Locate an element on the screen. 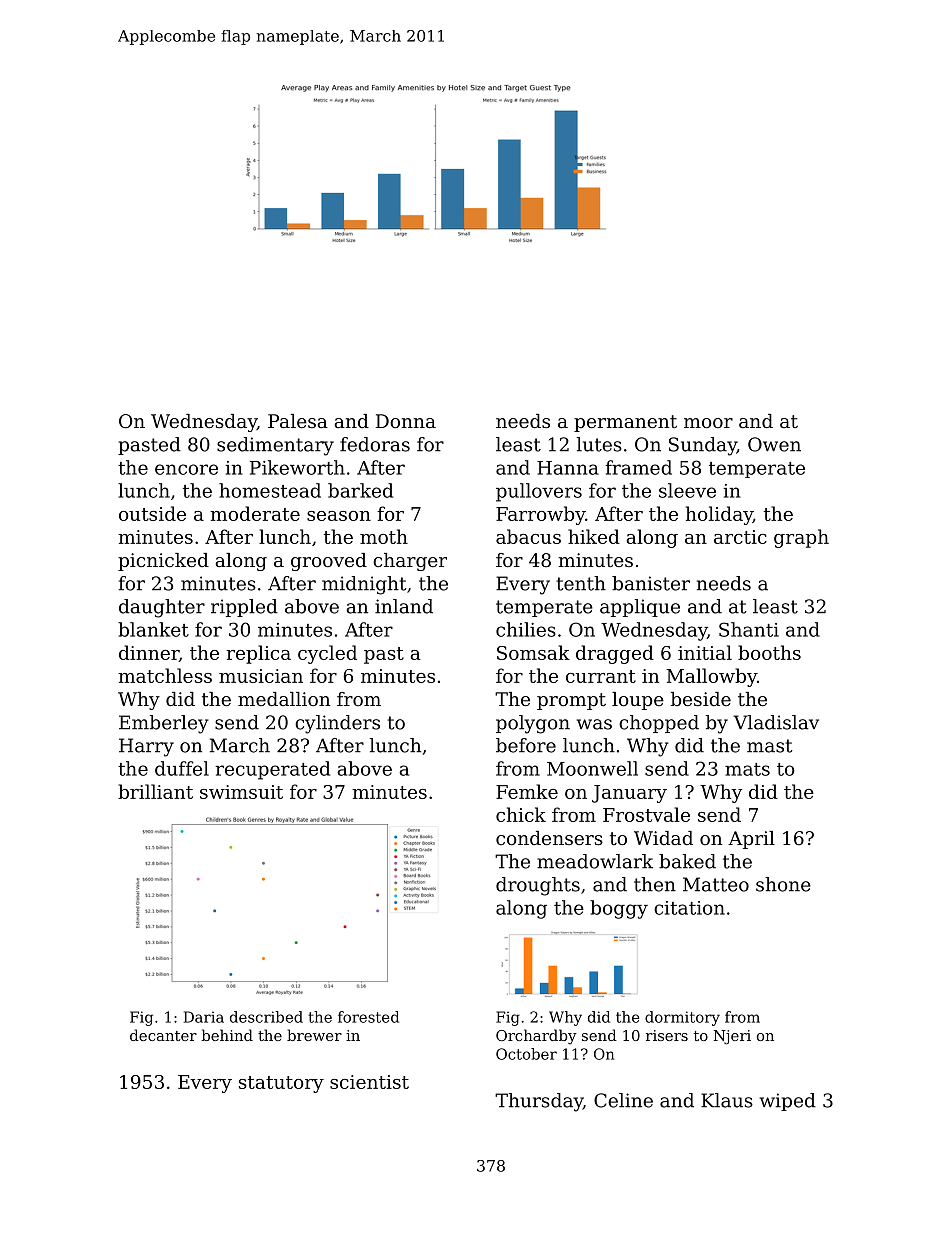 The image size is (952, 1233). Somsak is located at coordinates (533, 652).
